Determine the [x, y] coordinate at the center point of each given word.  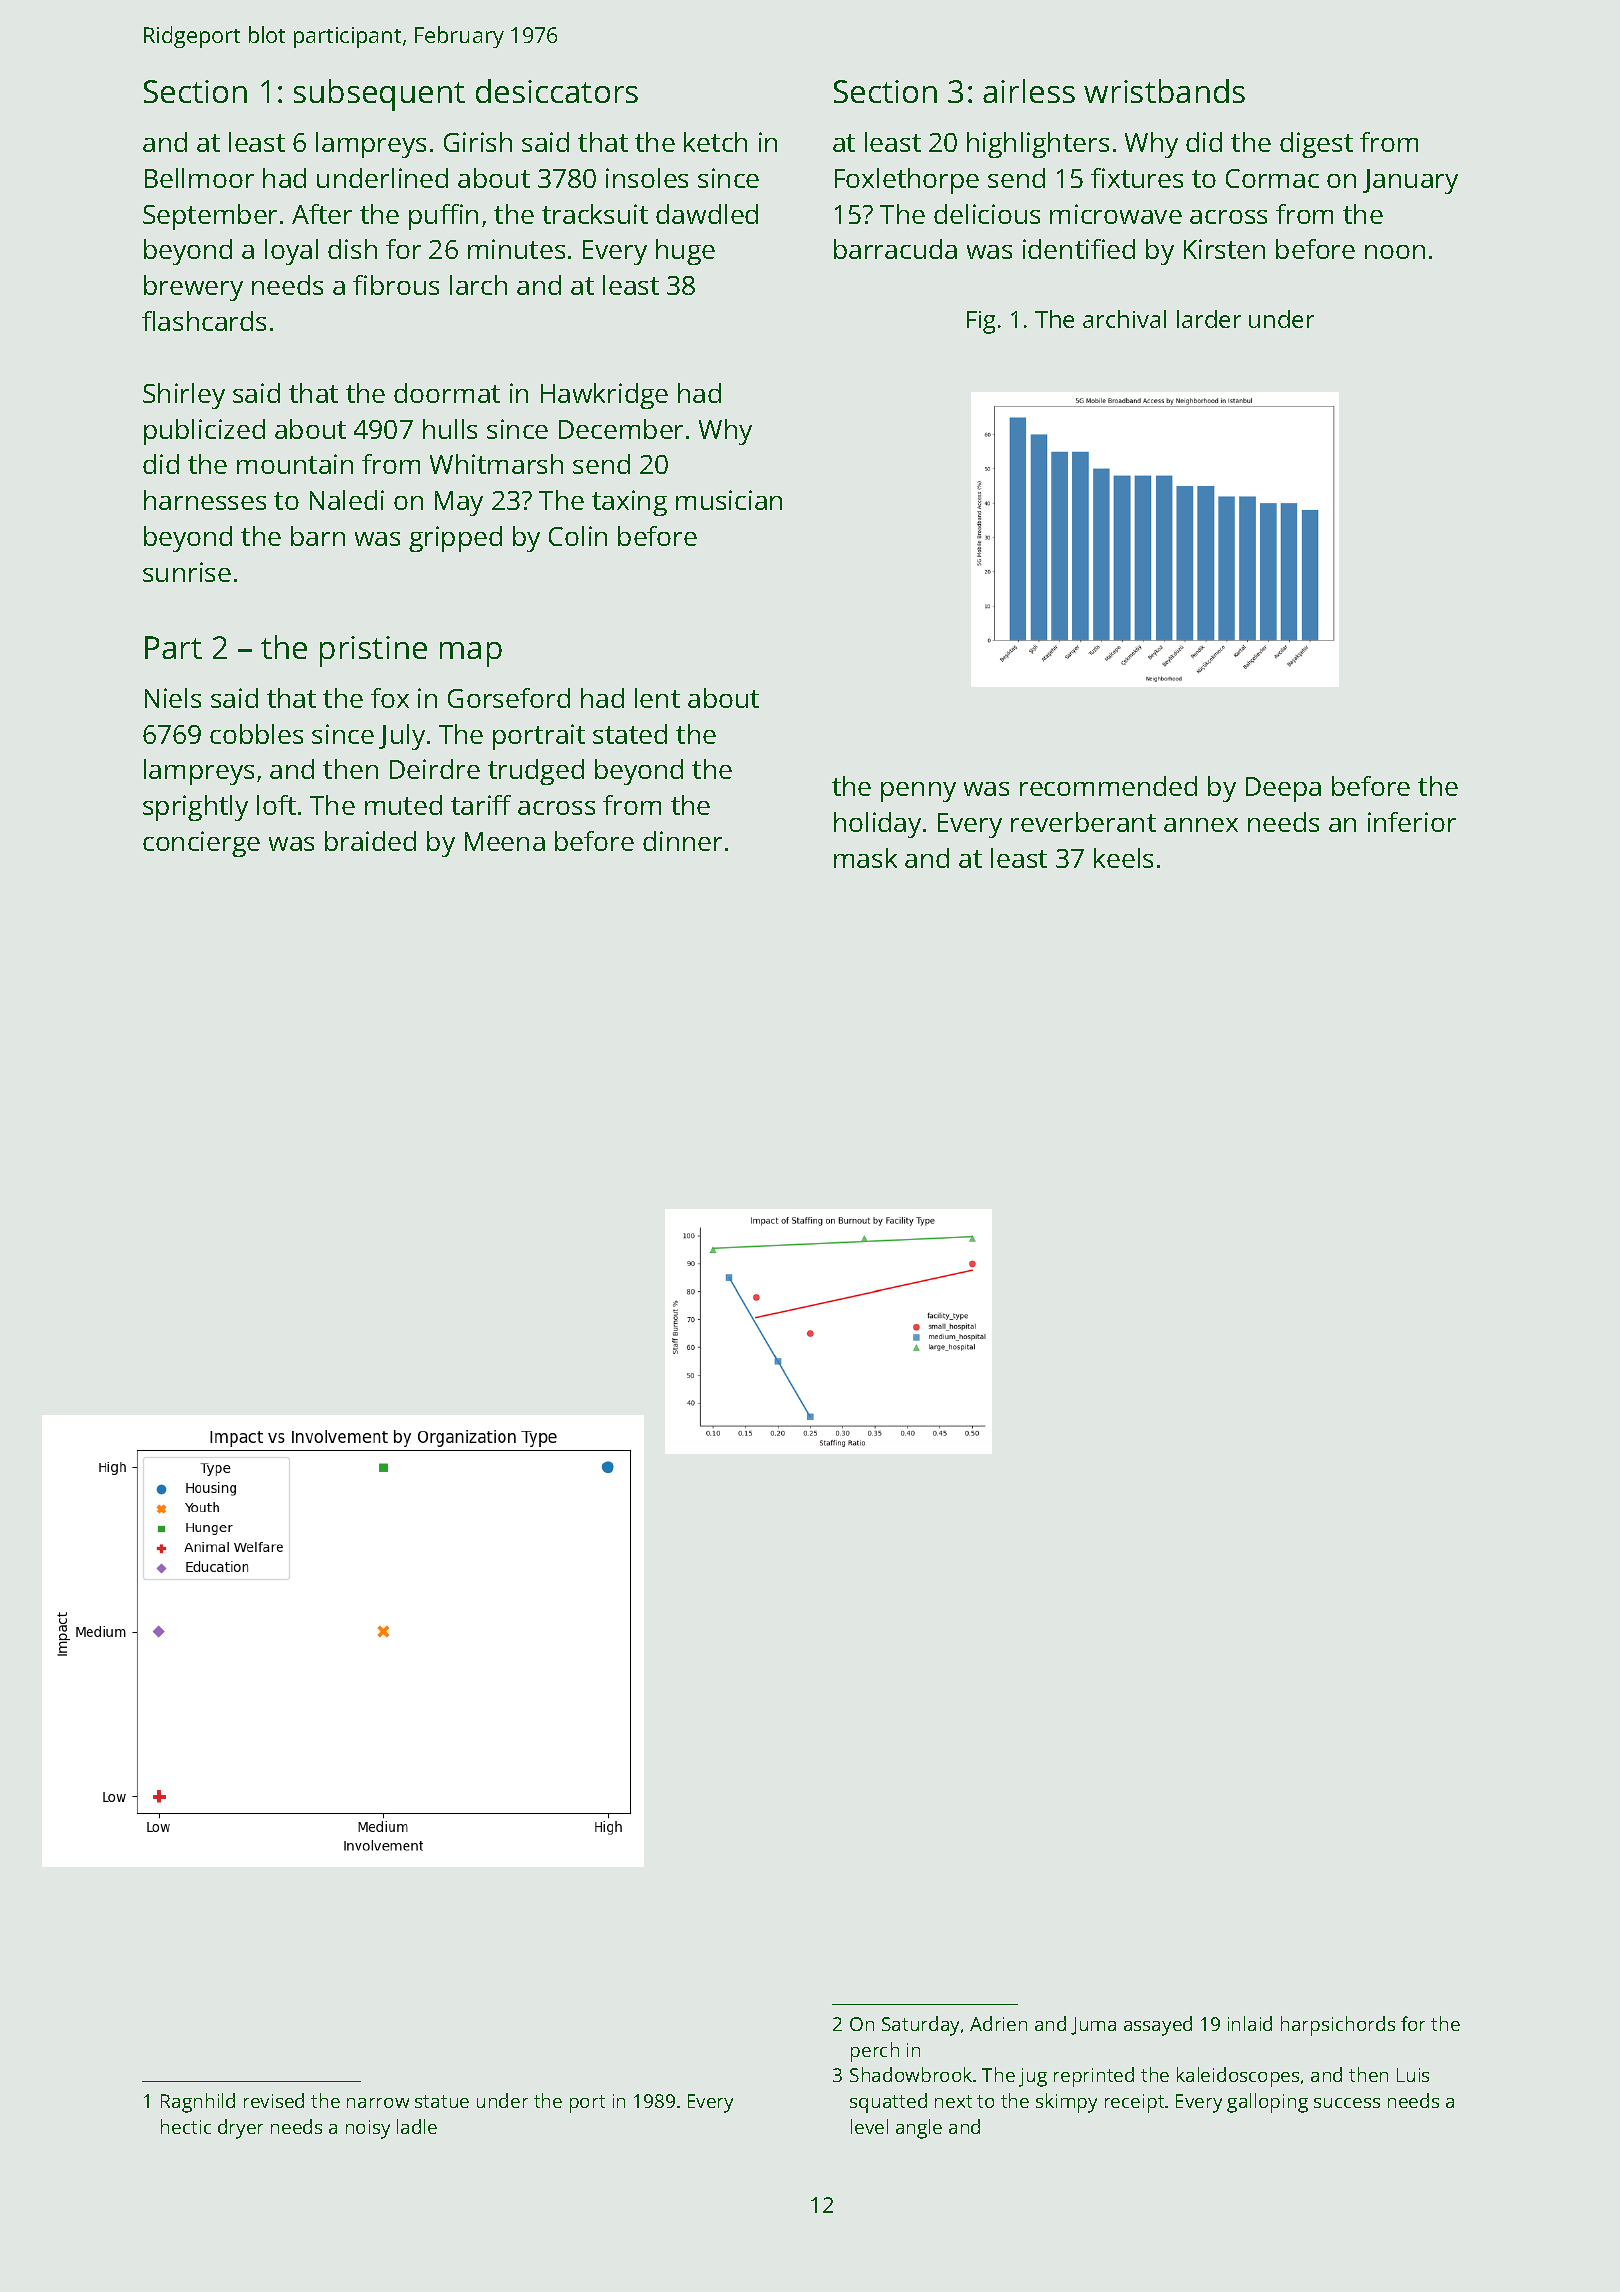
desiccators [557, 91]
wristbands [1164, 91]
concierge [201, 844]
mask [865, 858]
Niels [173, 698]
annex [1201, 825]
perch [875, 2052]
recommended [1108, 786]
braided [370, 841]
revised [274, 2100]
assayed [1158, 2026]
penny [918, 792]
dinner [682, 841]
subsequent [379, 95]
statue [442, 2101]
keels [1123, 858]
